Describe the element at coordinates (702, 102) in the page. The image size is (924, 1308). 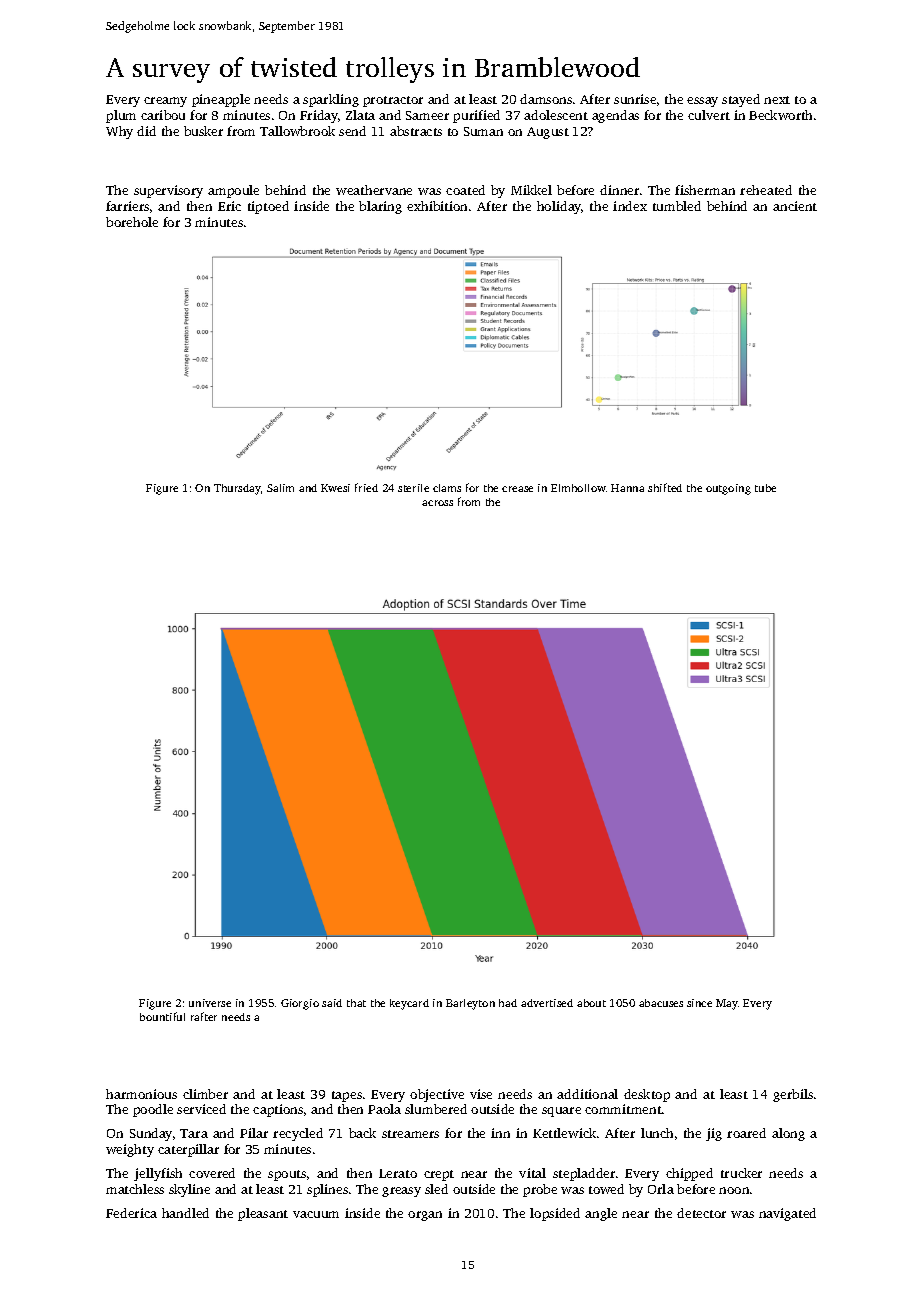
I see `essay` at that location.
